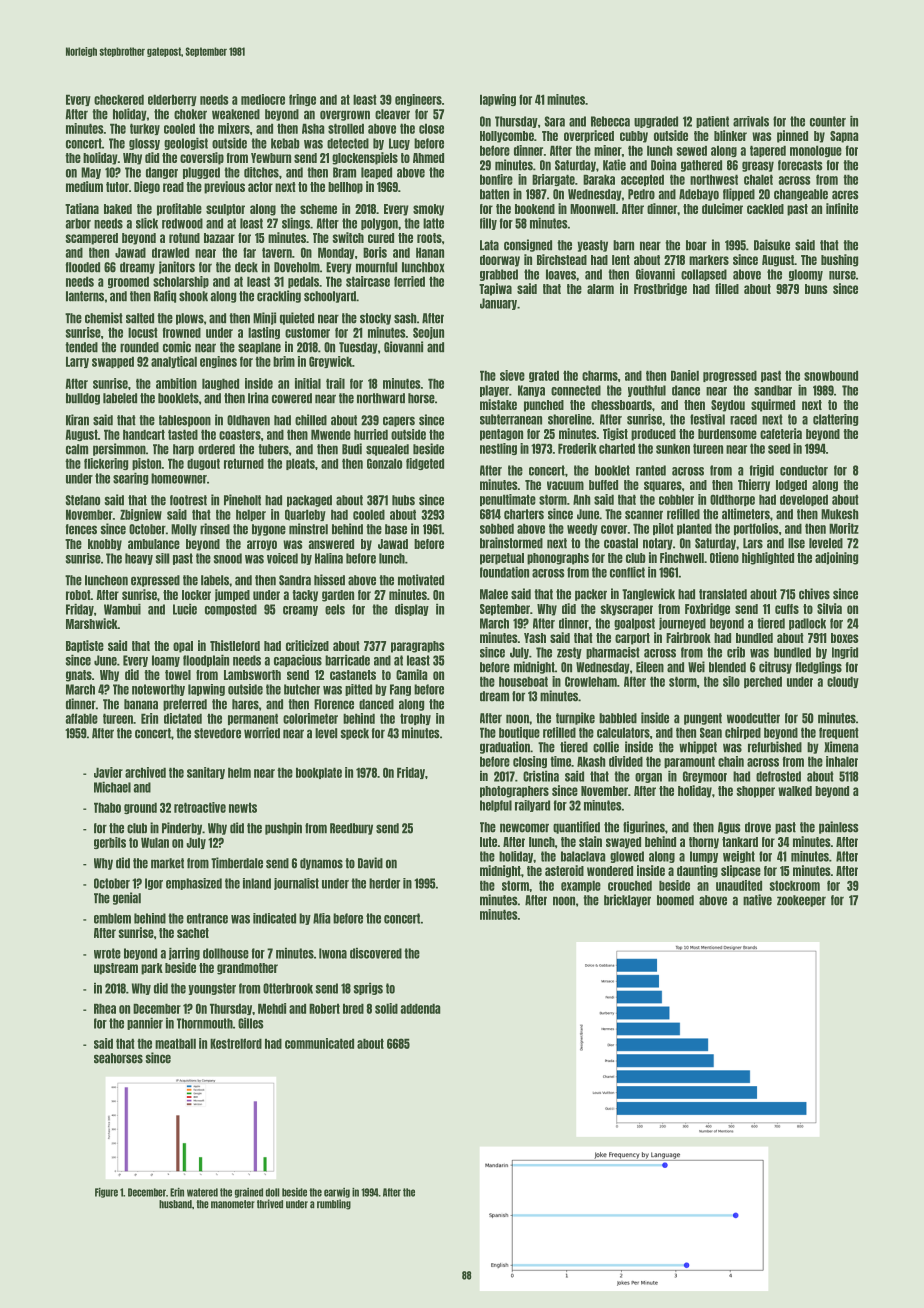 The image size is (924, 1308). Describe the element at coordinates (334, 1204) in the screenshot. I see `rumbling` at that location.
